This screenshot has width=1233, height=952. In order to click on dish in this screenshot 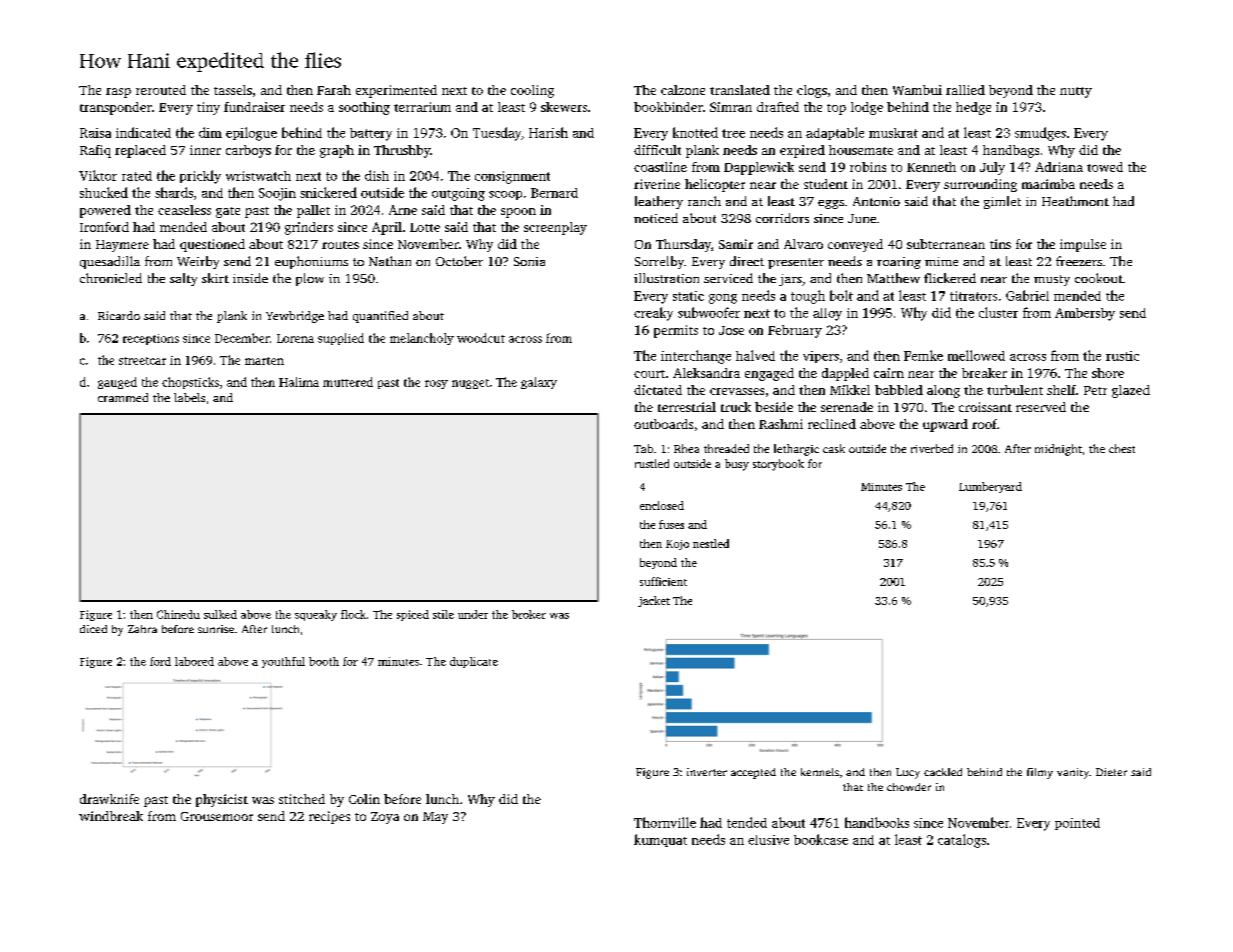, I will do `click(377, 175)`.
